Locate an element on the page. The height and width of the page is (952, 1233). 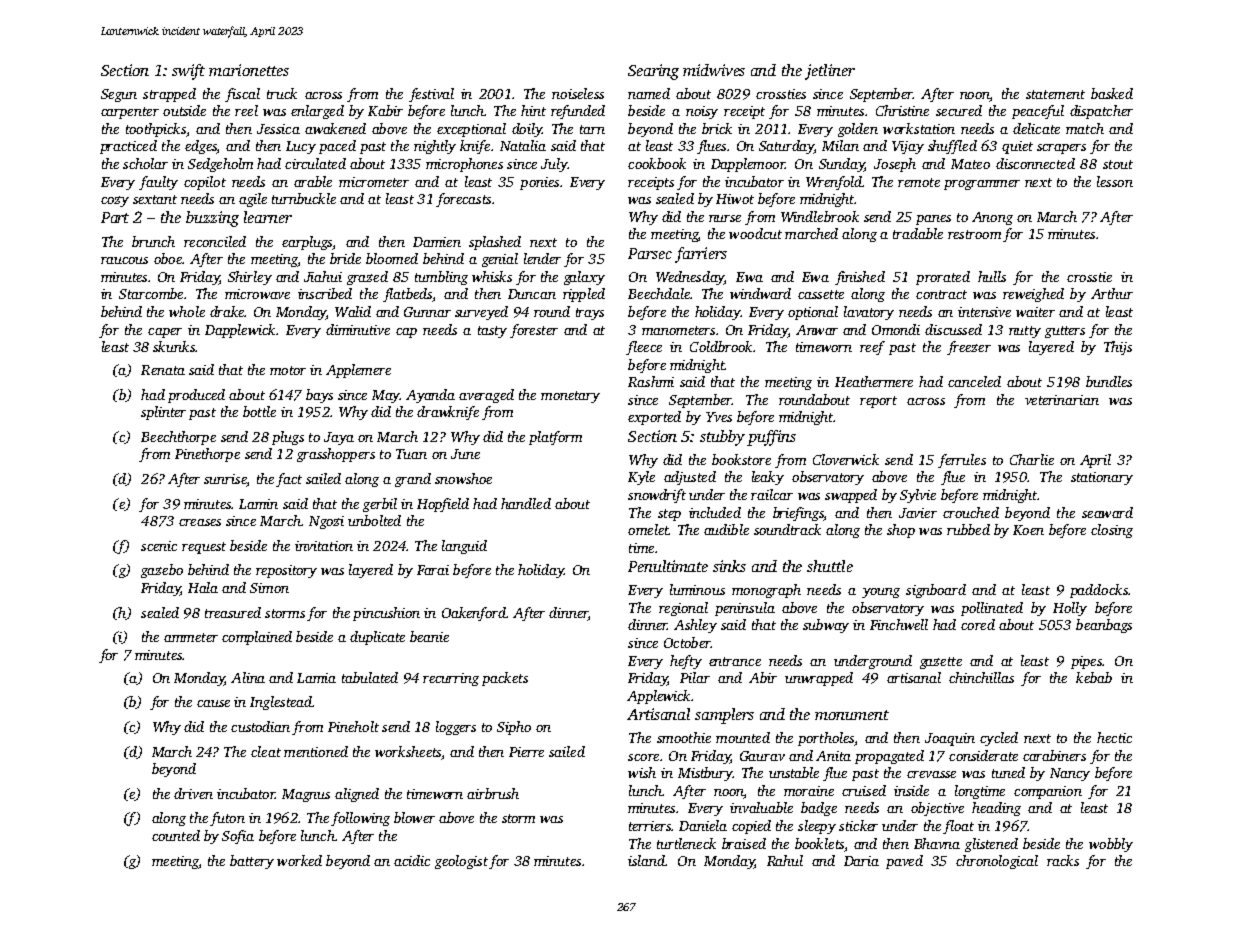
reconciled is located at coordinates (215, 241).
